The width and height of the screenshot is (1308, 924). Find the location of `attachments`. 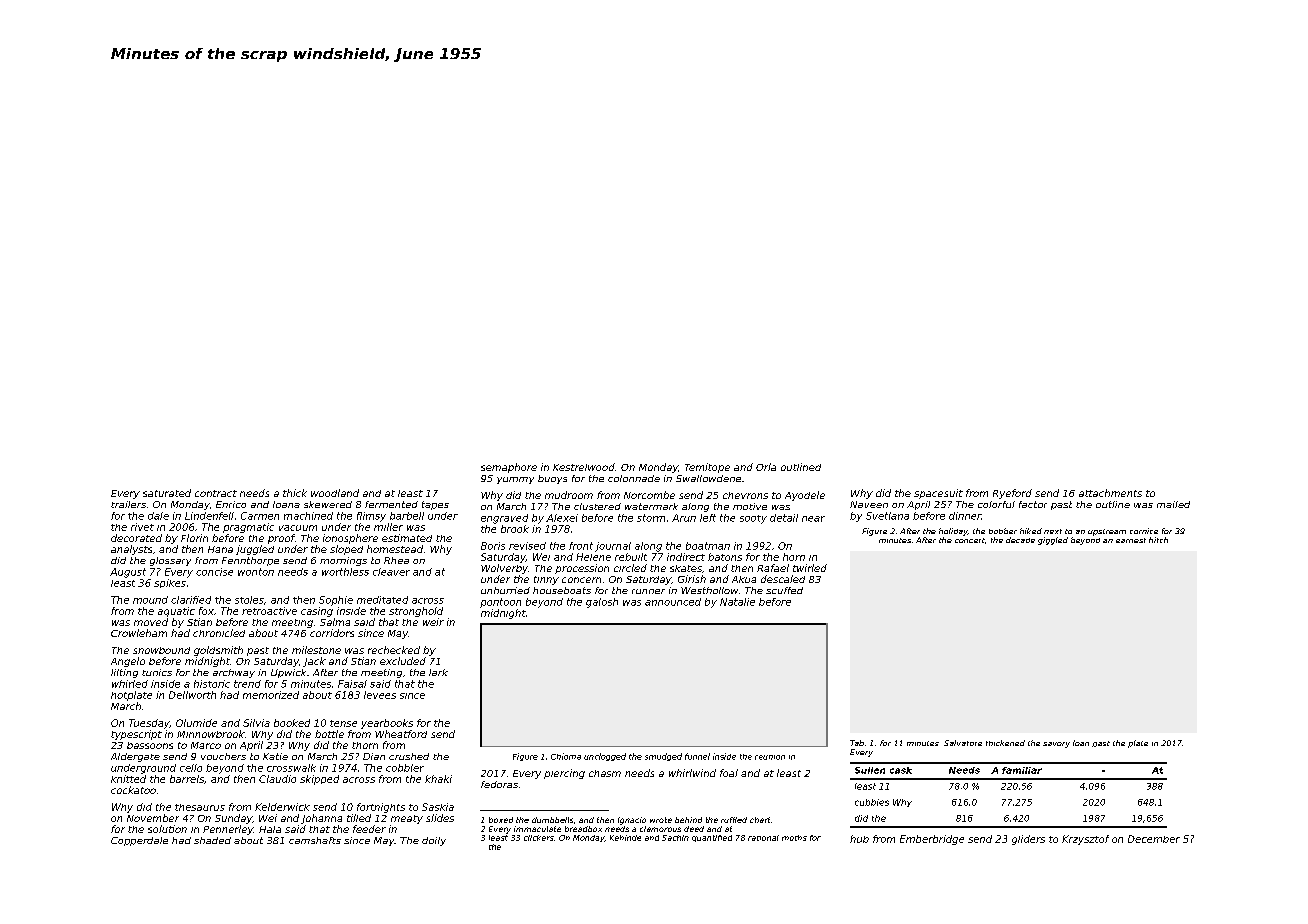

attachments is located at coordinates (1110, 493).
